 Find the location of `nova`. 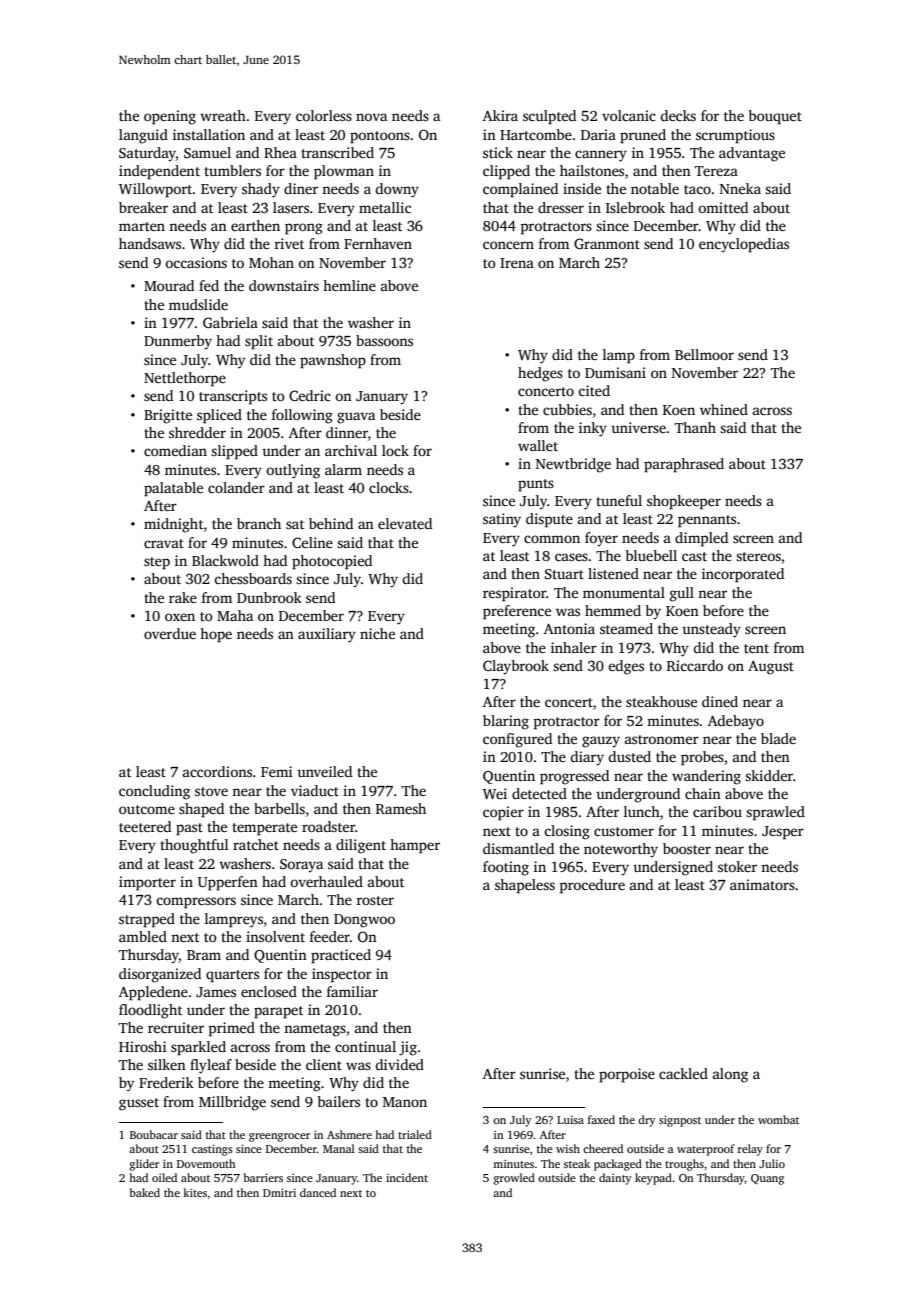

nova is located at coordinates (371, 117).
